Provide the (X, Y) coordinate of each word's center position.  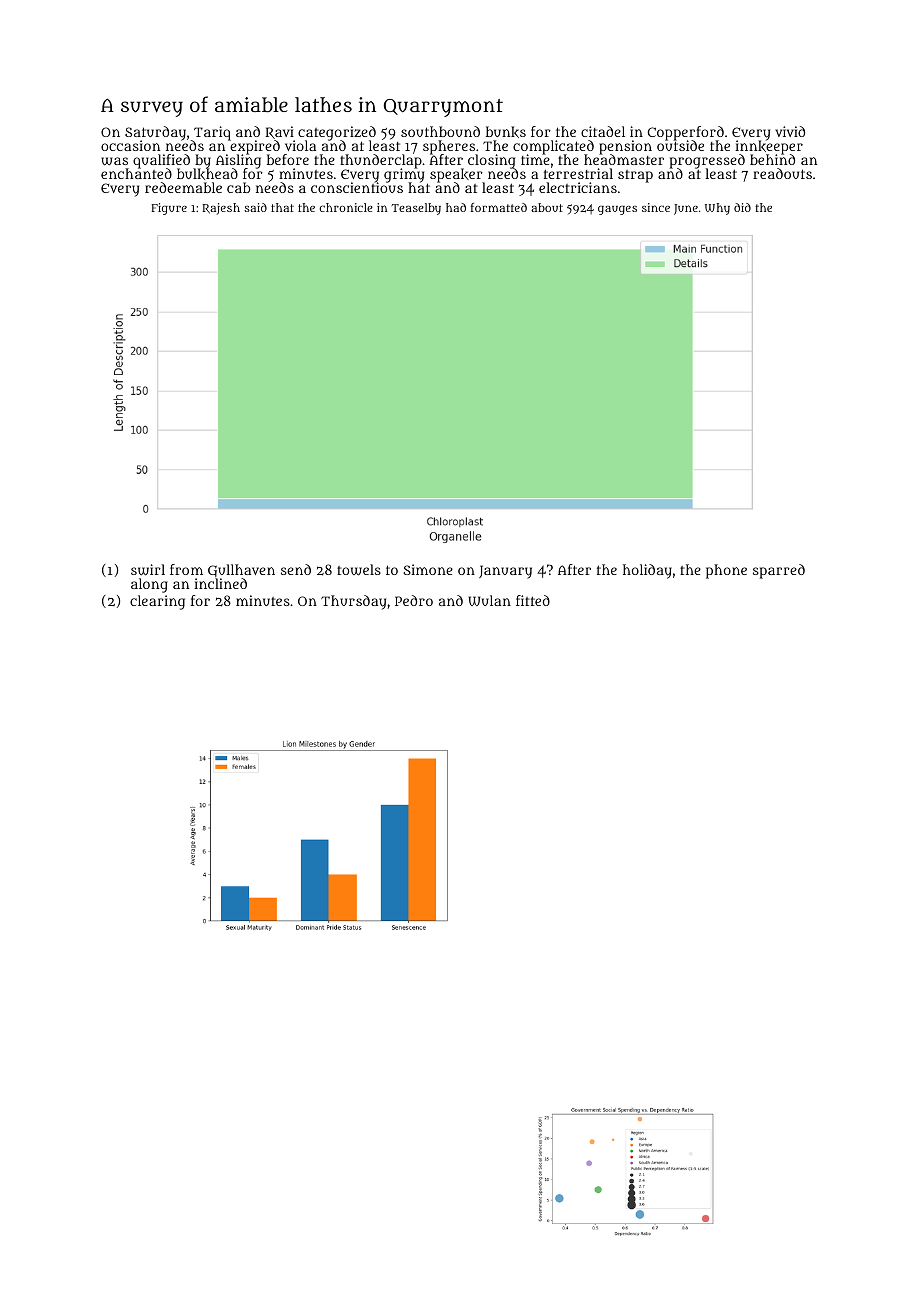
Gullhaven (241, 570)
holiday (647, 571)
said (255, 207)
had (456, 207)
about (547, 207)
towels (359, 570)
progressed (707, 161)
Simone (428, 569)
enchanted (136, 174)
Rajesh (221, 209)
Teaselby (416, 209)
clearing (157, 602)
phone (726, 571)
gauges (617, 210)
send (296, 569)
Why (717, 209)
